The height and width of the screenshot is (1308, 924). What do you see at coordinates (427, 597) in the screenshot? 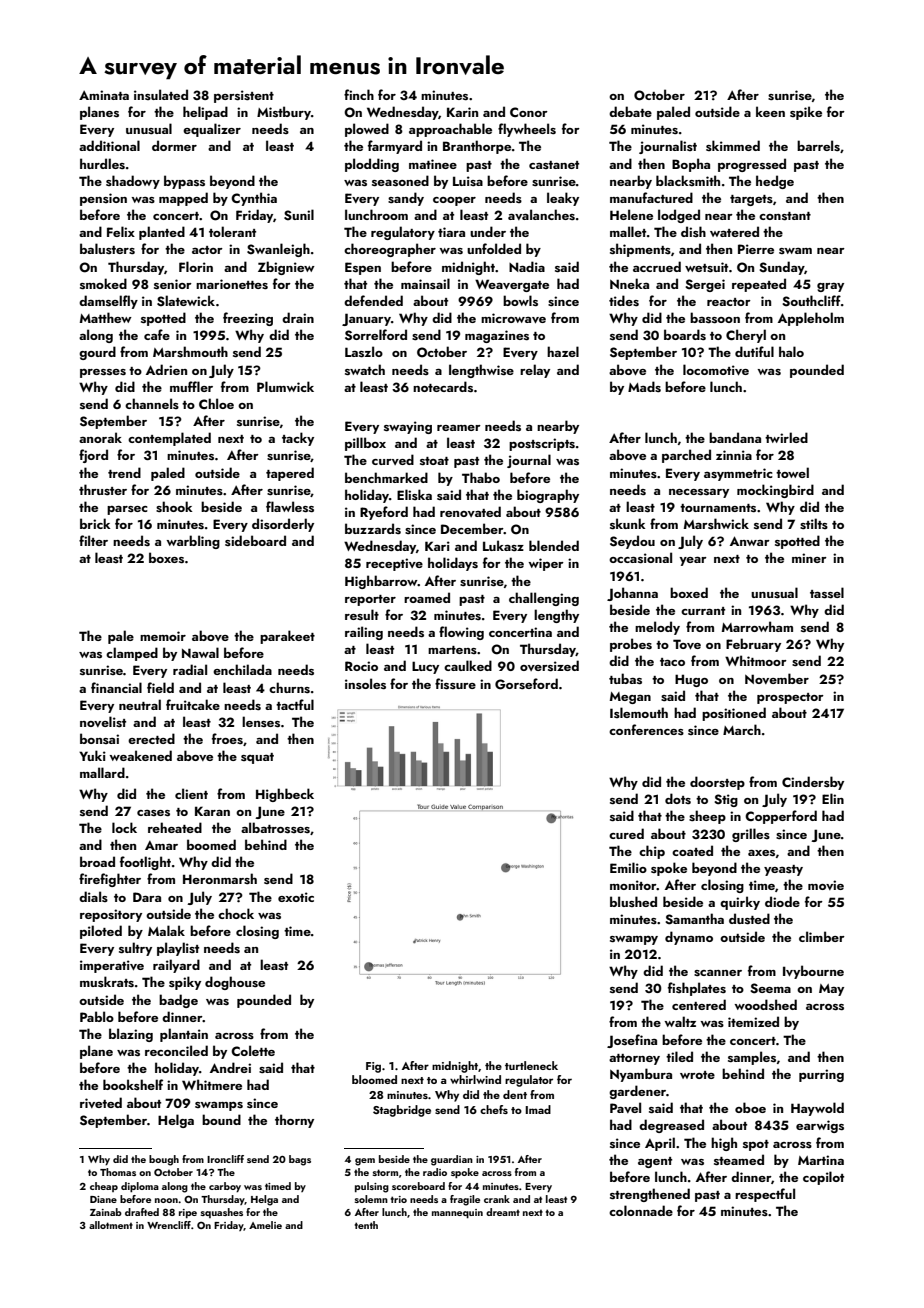
I see `roamed` at bounding box center [427, 597].
